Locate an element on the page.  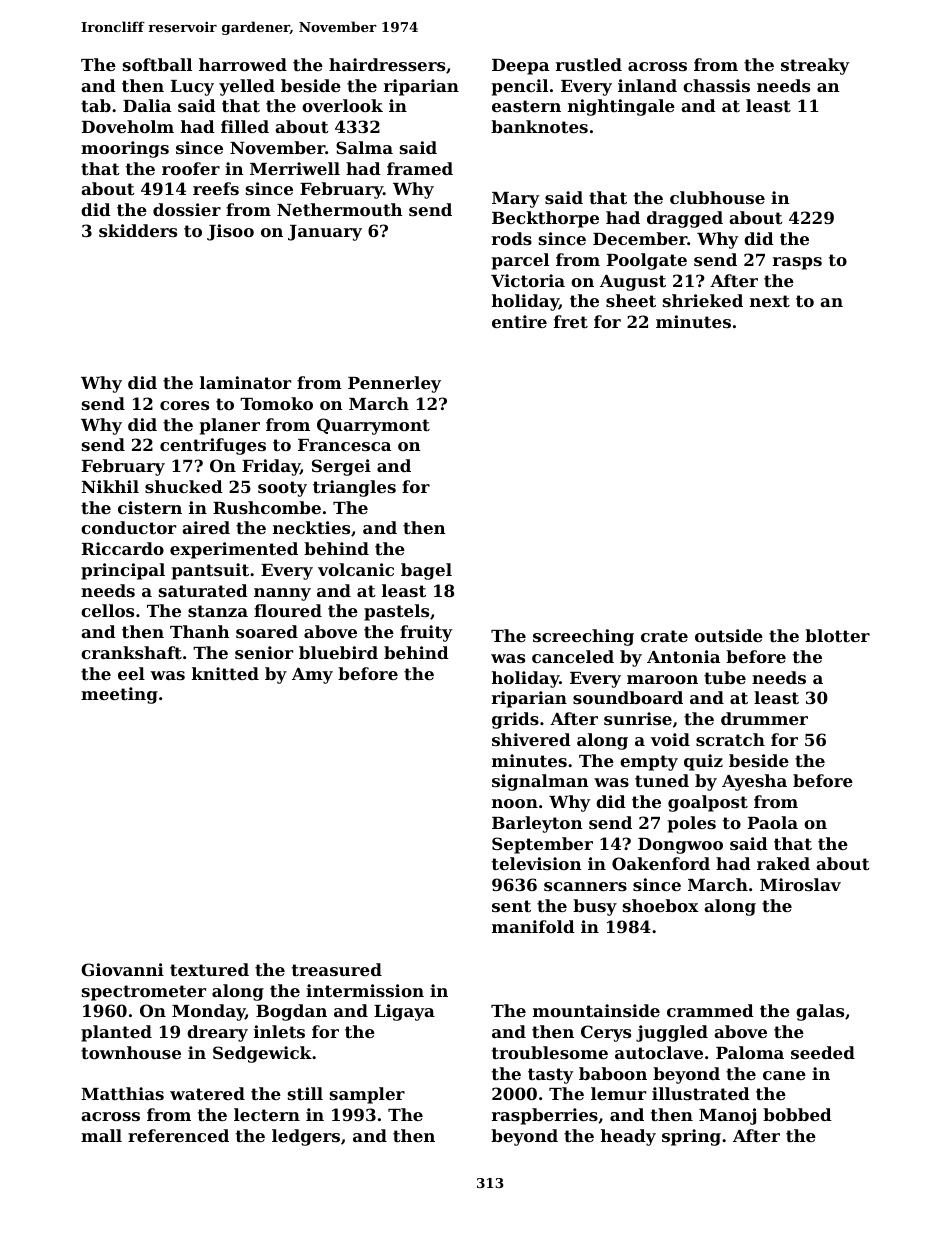
harrowed is located at coordinates (243, 64).
